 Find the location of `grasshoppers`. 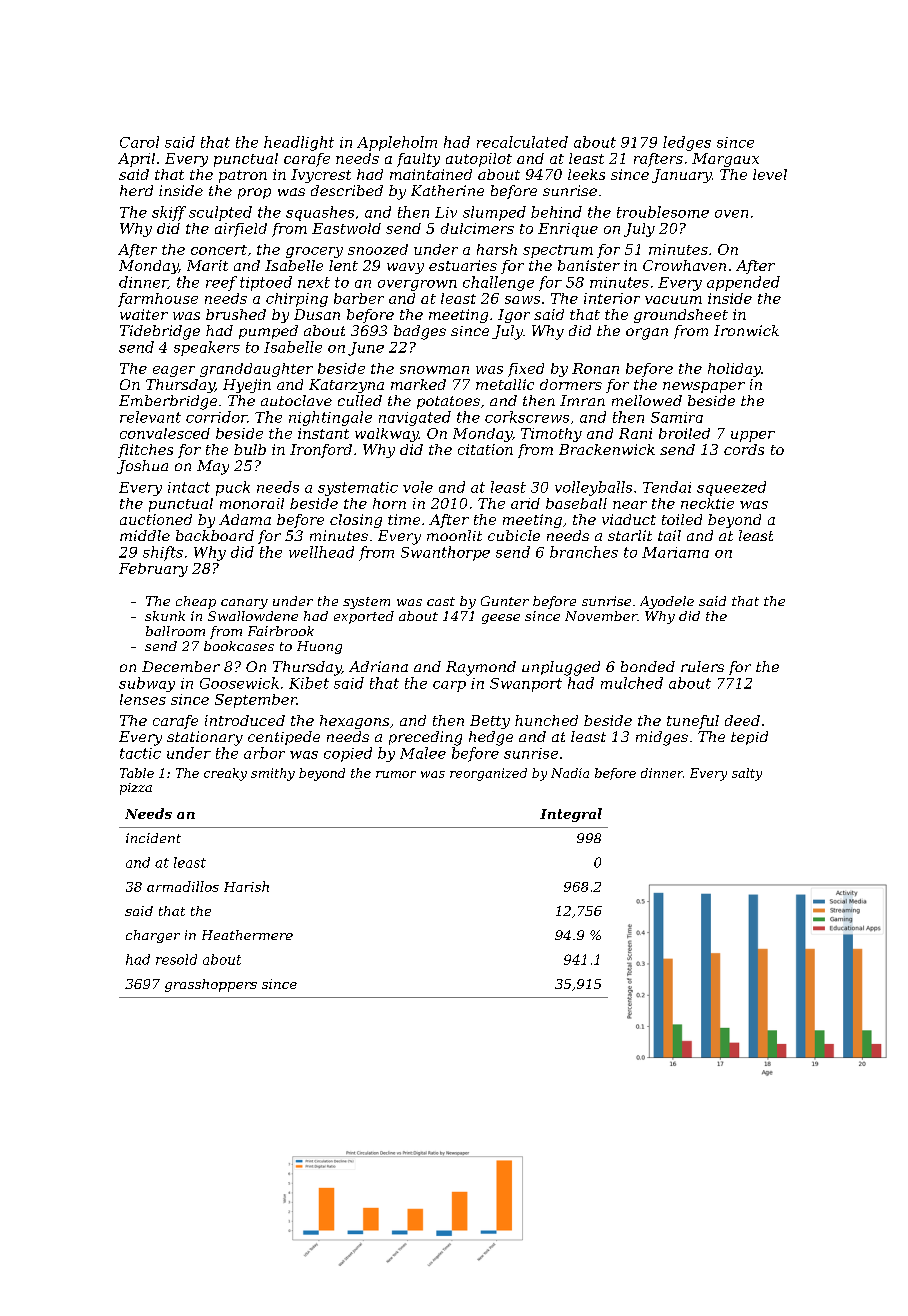

grasshoppers is located at coordinates (211, 985).
